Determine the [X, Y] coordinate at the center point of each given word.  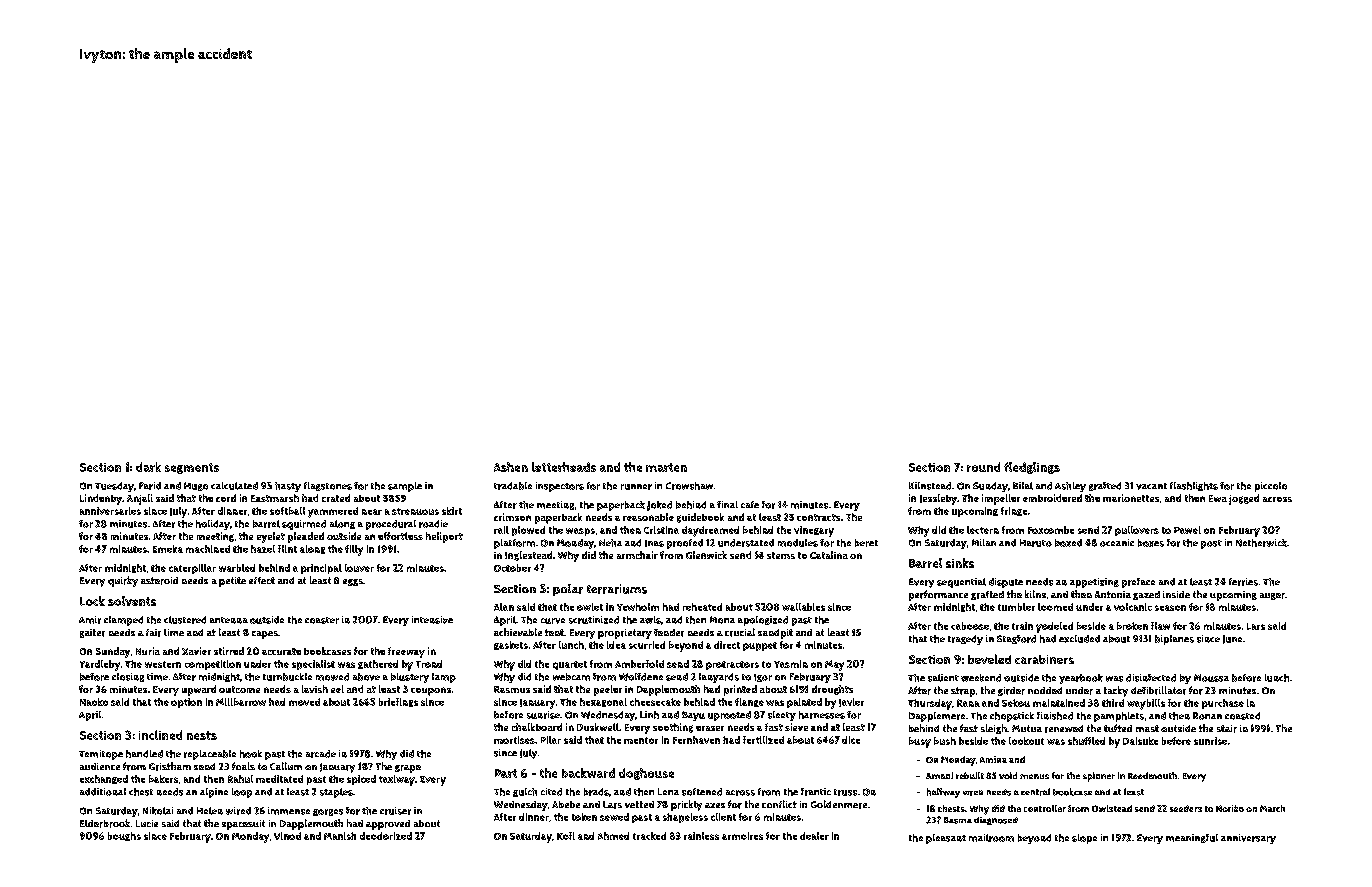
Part [506, 773]
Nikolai [158, 811]
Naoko [94, 702]
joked [659, 506]
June [1232, 639]
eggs [353, 582]
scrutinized [594, 620]
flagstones [328, 486]
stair [1227, 729]
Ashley [1070, 487]
